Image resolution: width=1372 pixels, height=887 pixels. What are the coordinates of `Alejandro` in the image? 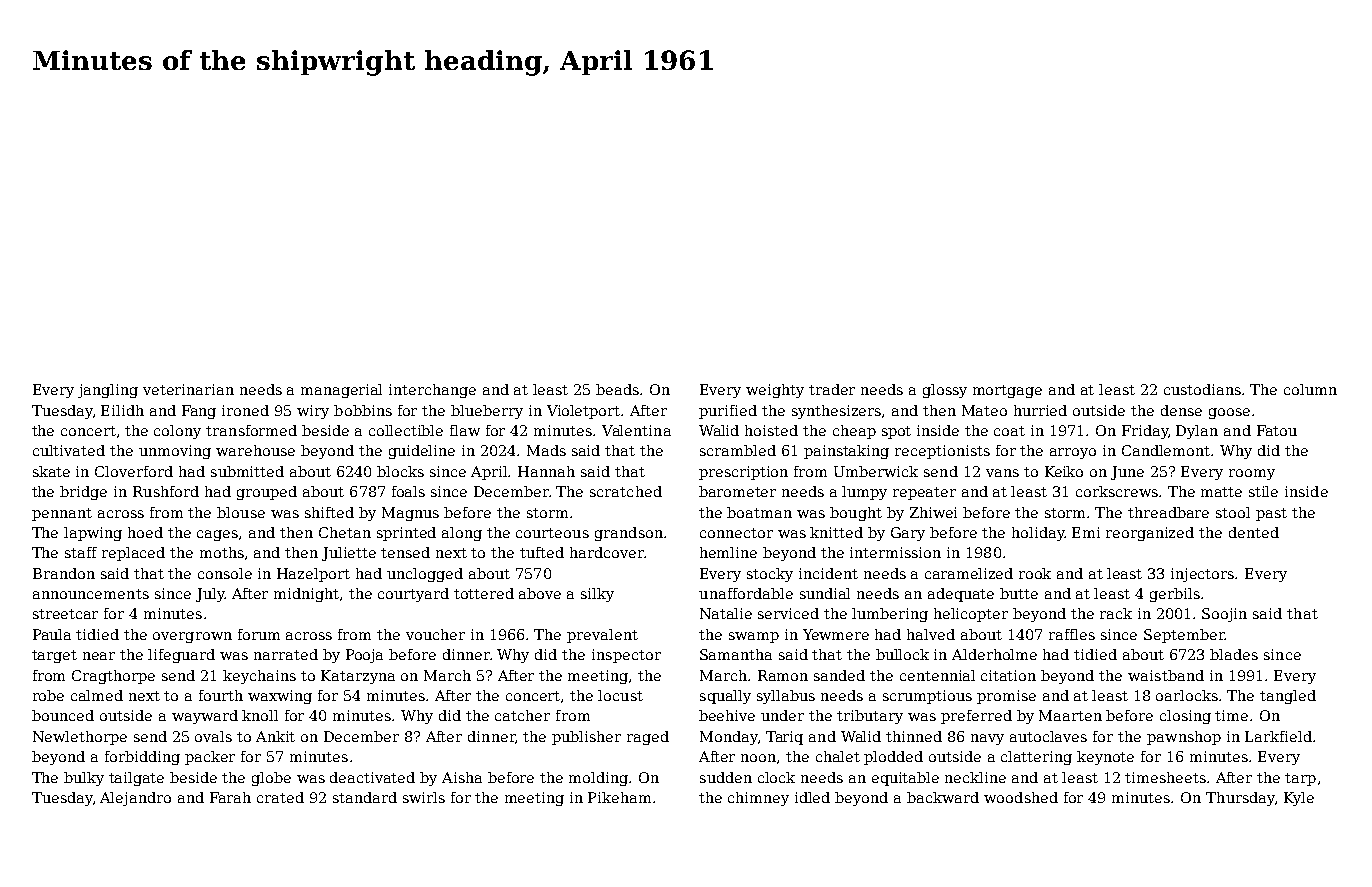 It's located at (135, 799).
